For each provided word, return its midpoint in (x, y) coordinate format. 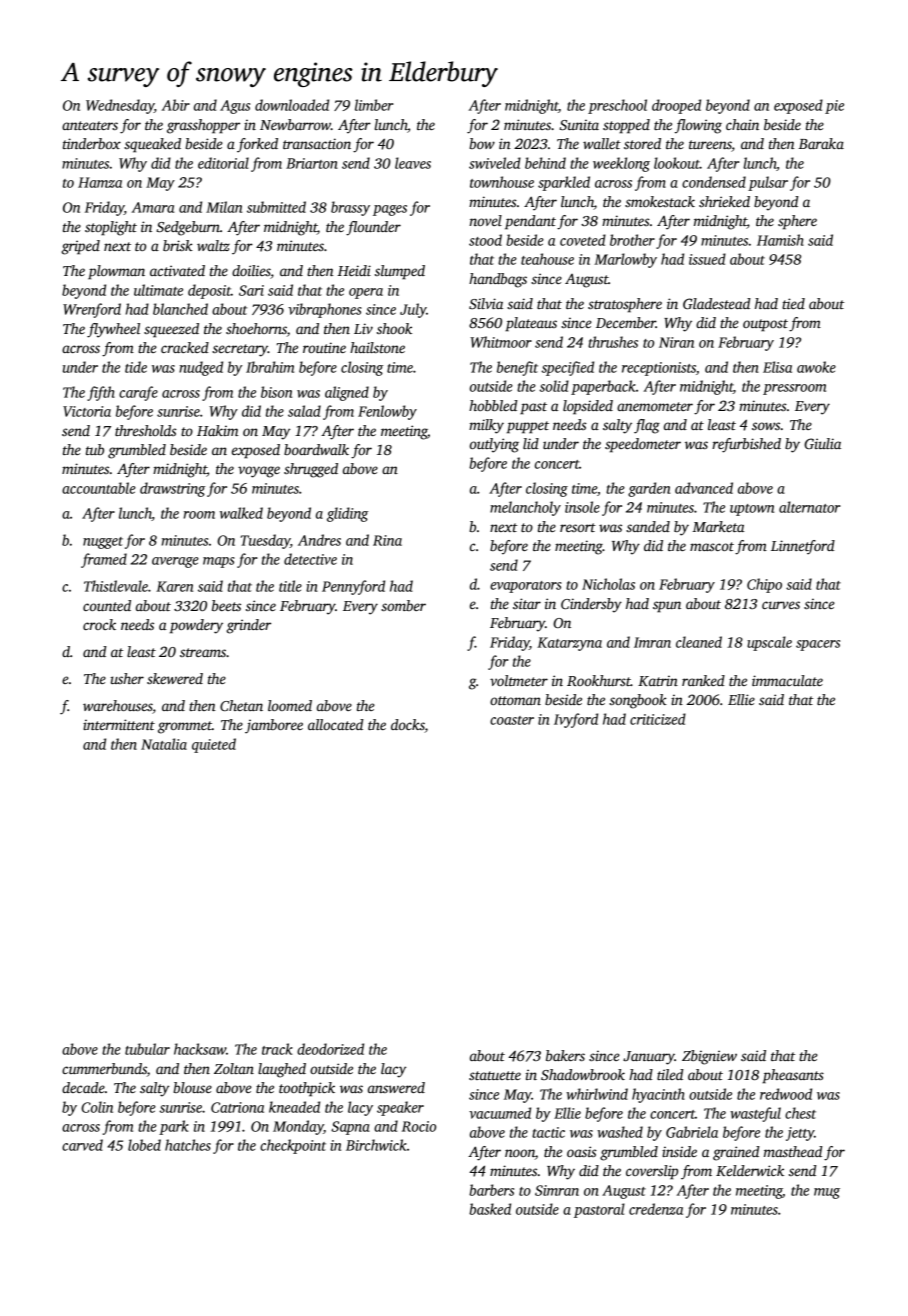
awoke (816, 367)
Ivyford (576, 720)
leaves (413, 163)
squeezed (171, 330)
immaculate (787, 680)
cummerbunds (104, 1068)
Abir (176, 105)
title (290, 586)
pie (834, 107)
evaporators (526, 587)
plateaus (531, 324)
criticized (658, 719)
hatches (188, 1145)
